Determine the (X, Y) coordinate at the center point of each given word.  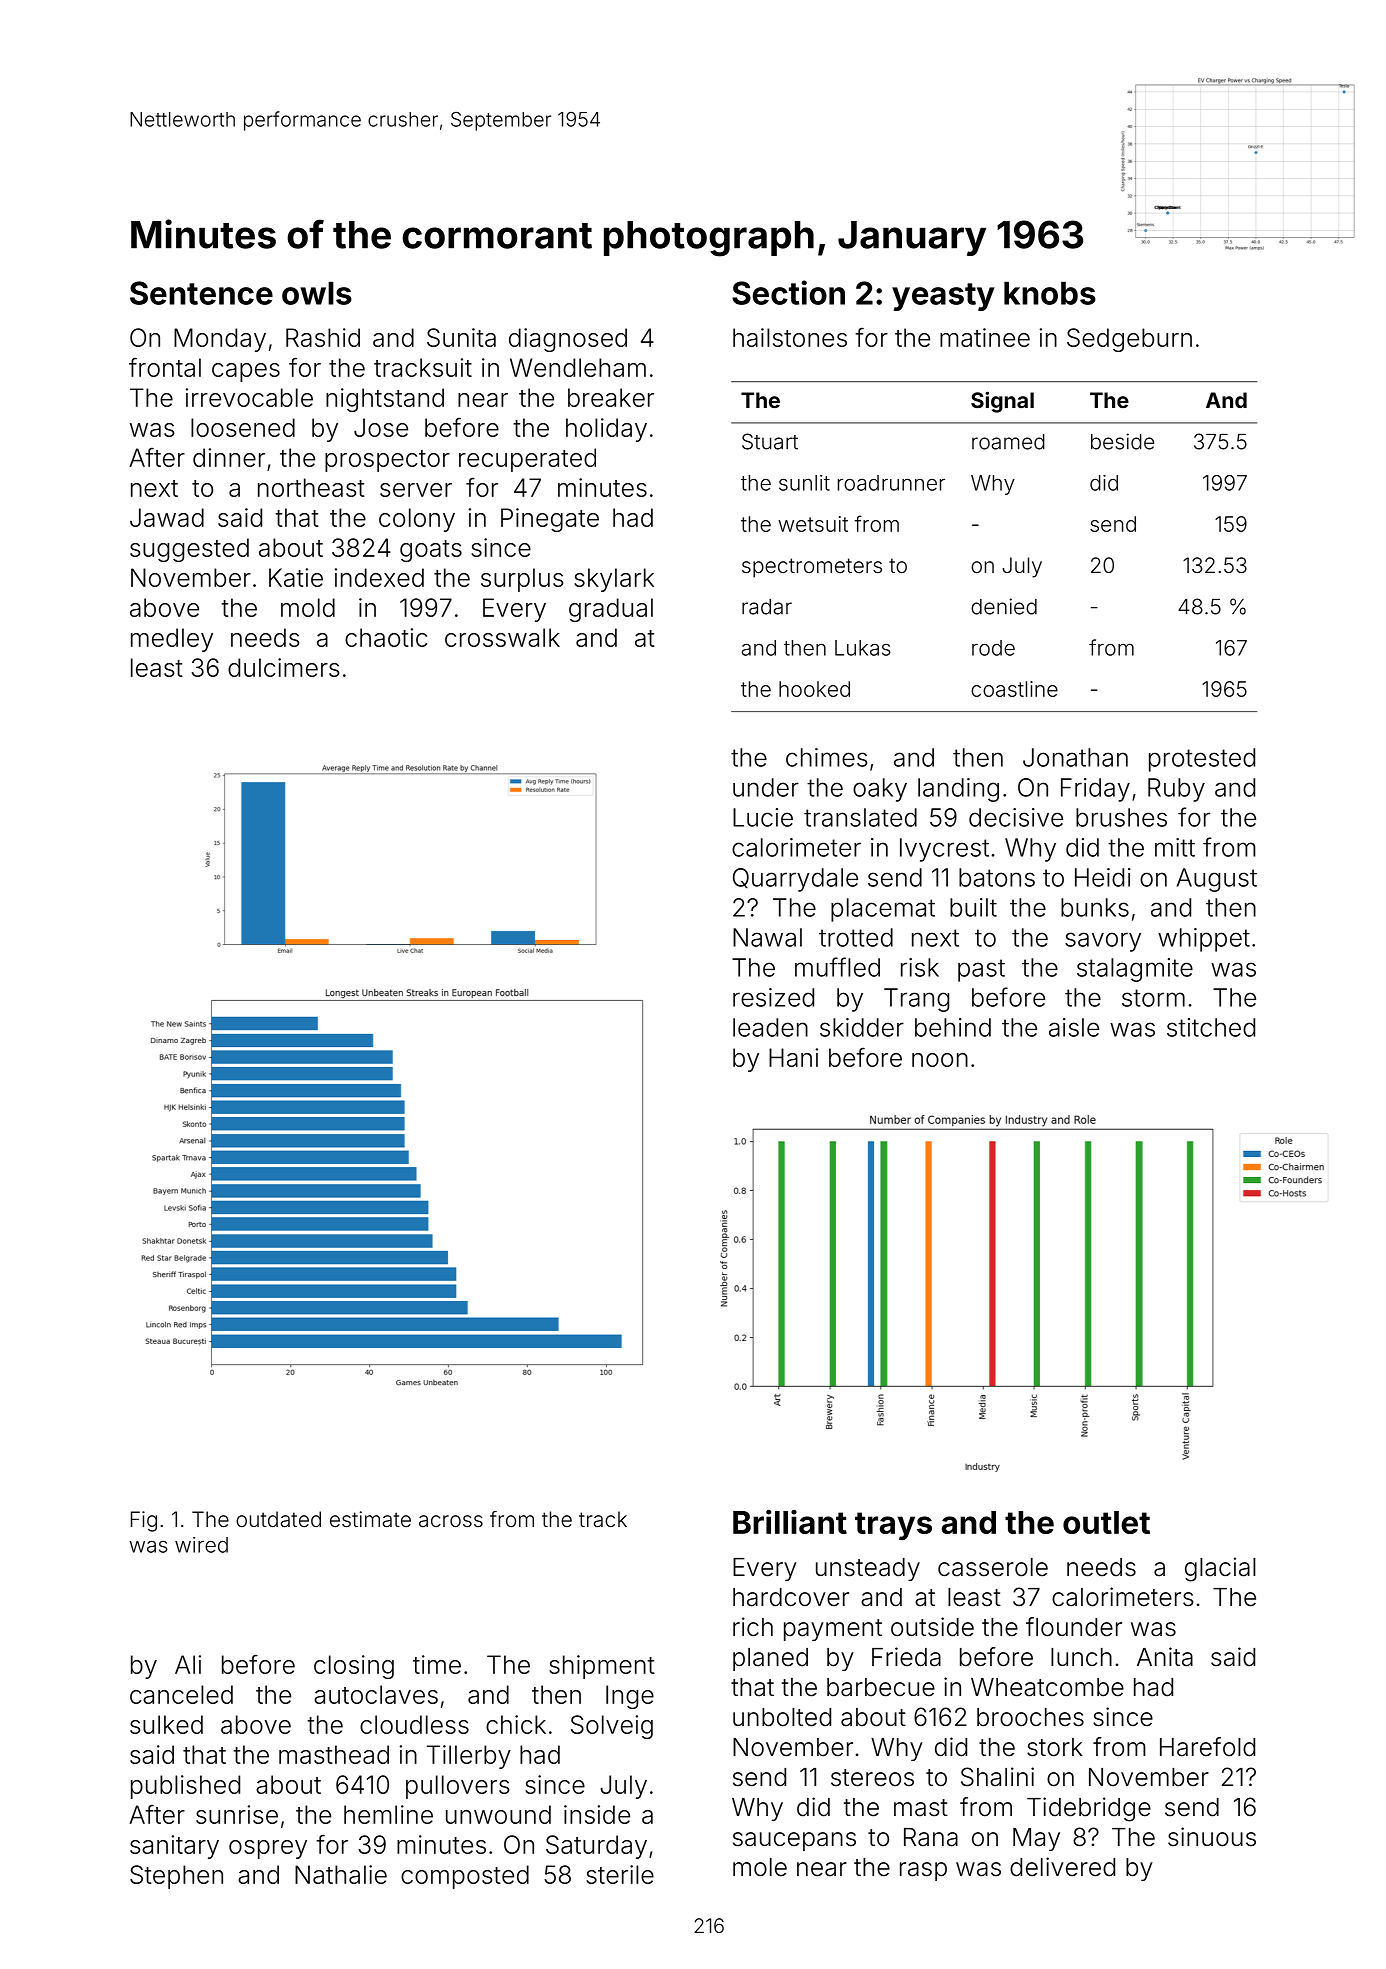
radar (767, 607)
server (416, 490)
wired (201, 1545)
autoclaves (376, 1694)
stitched (1211, 1027)
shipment (602, 1667)
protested (1202, 760)
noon (940, 1060)
